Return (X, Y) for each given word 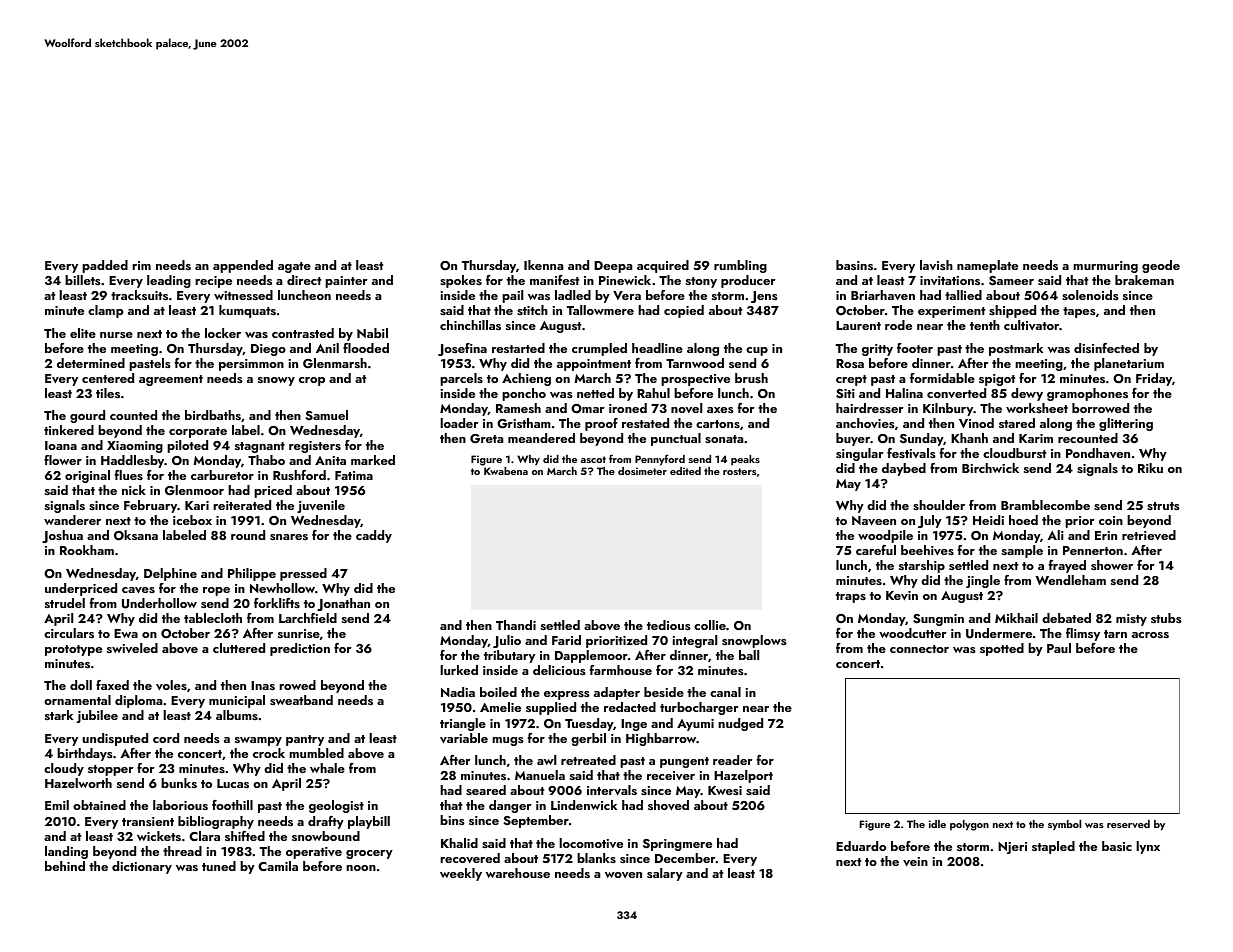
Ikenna (543, 265)
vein (915, 862)
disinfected (1106, 348)
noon (361, 868)
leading (169, 281)
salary (665, 874)
